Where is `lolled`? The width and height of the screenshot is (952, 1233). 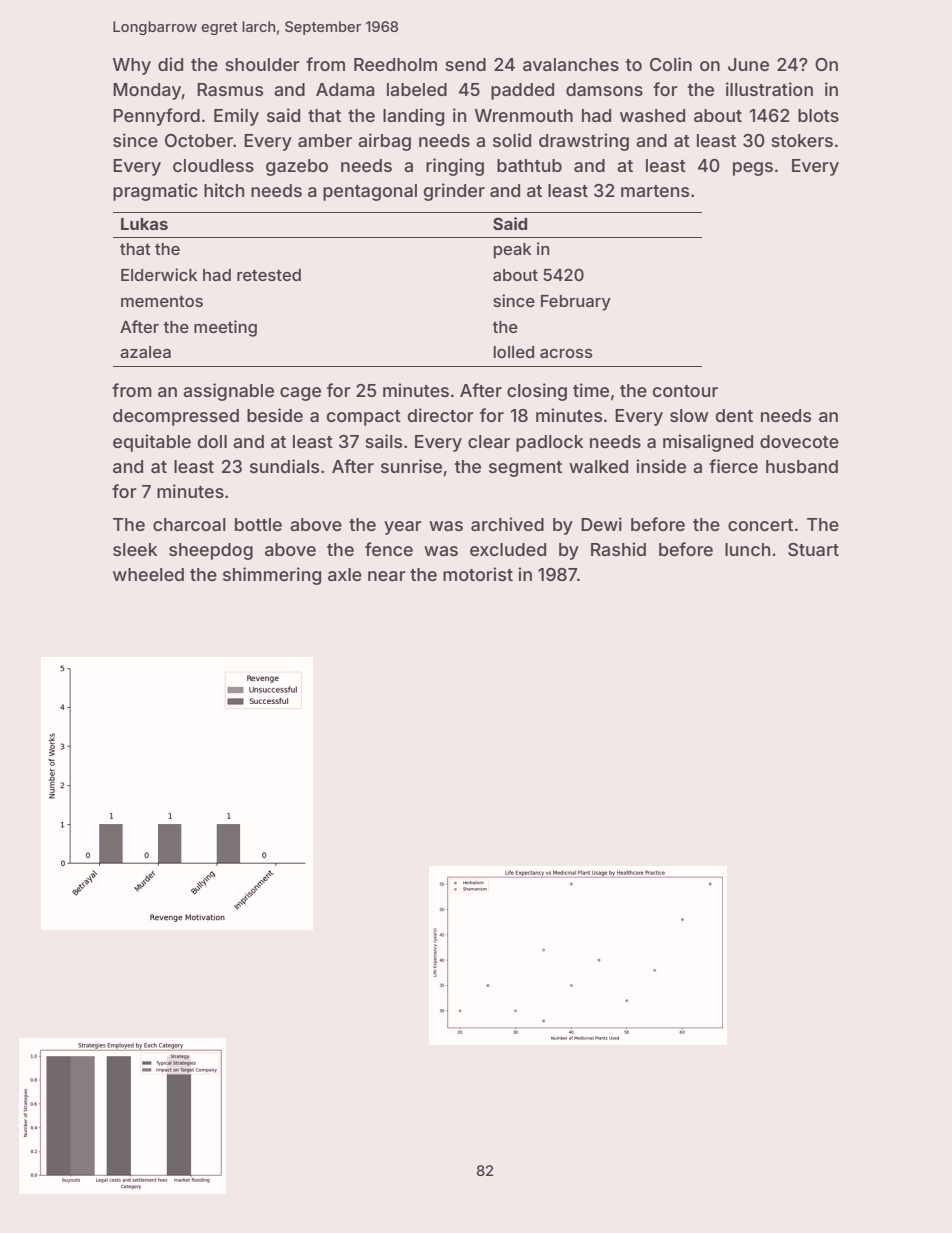 lolled is located at coordinates (514, 352).
